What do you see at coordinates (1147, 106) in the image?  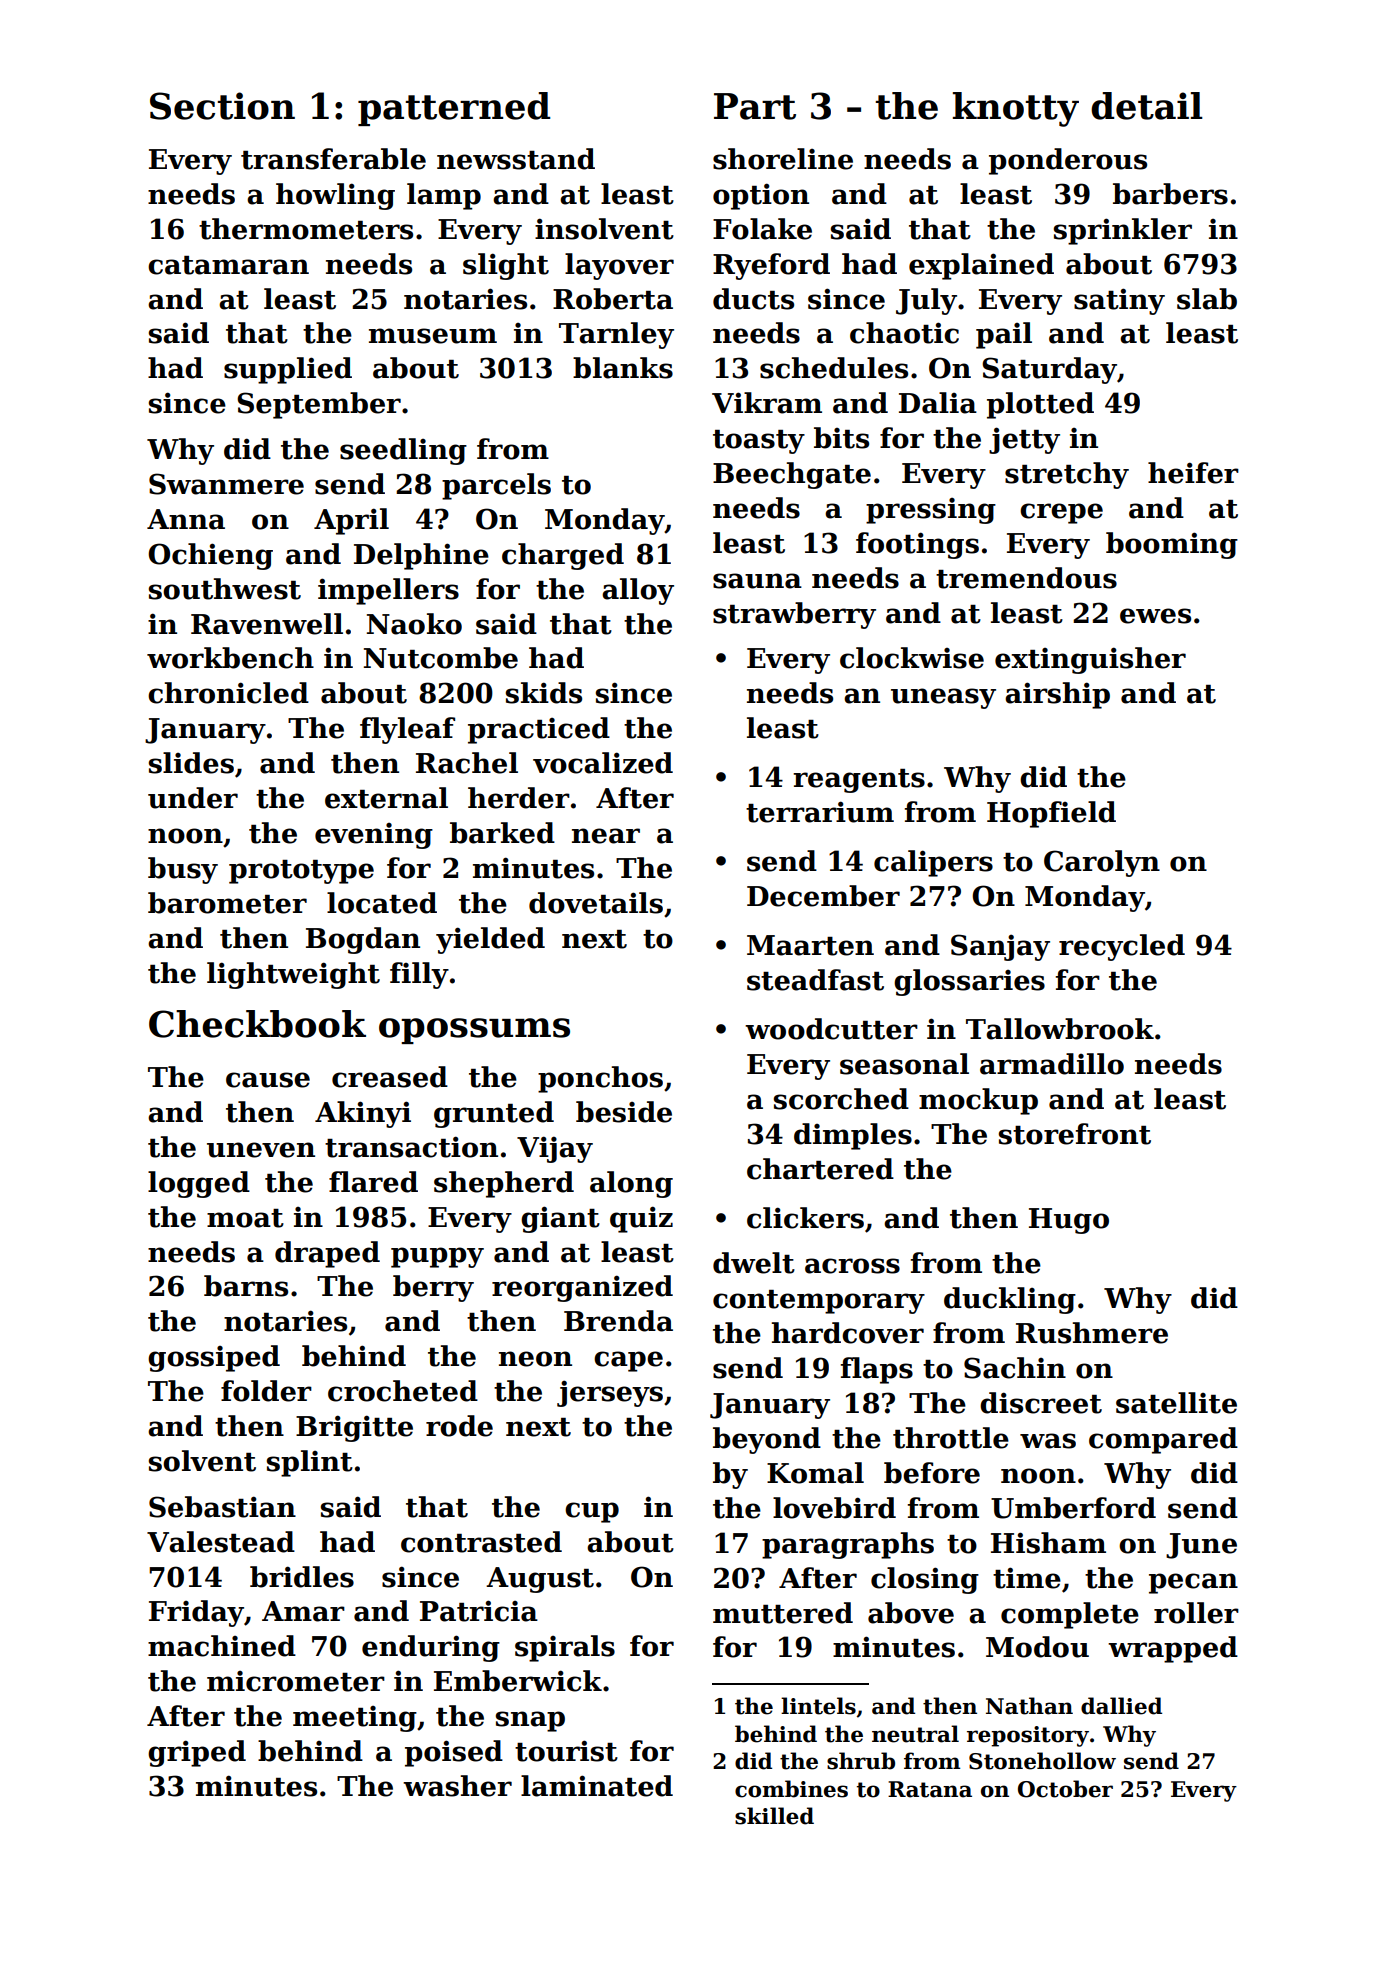 I see `detail` at bounding box center [1147, 106].
